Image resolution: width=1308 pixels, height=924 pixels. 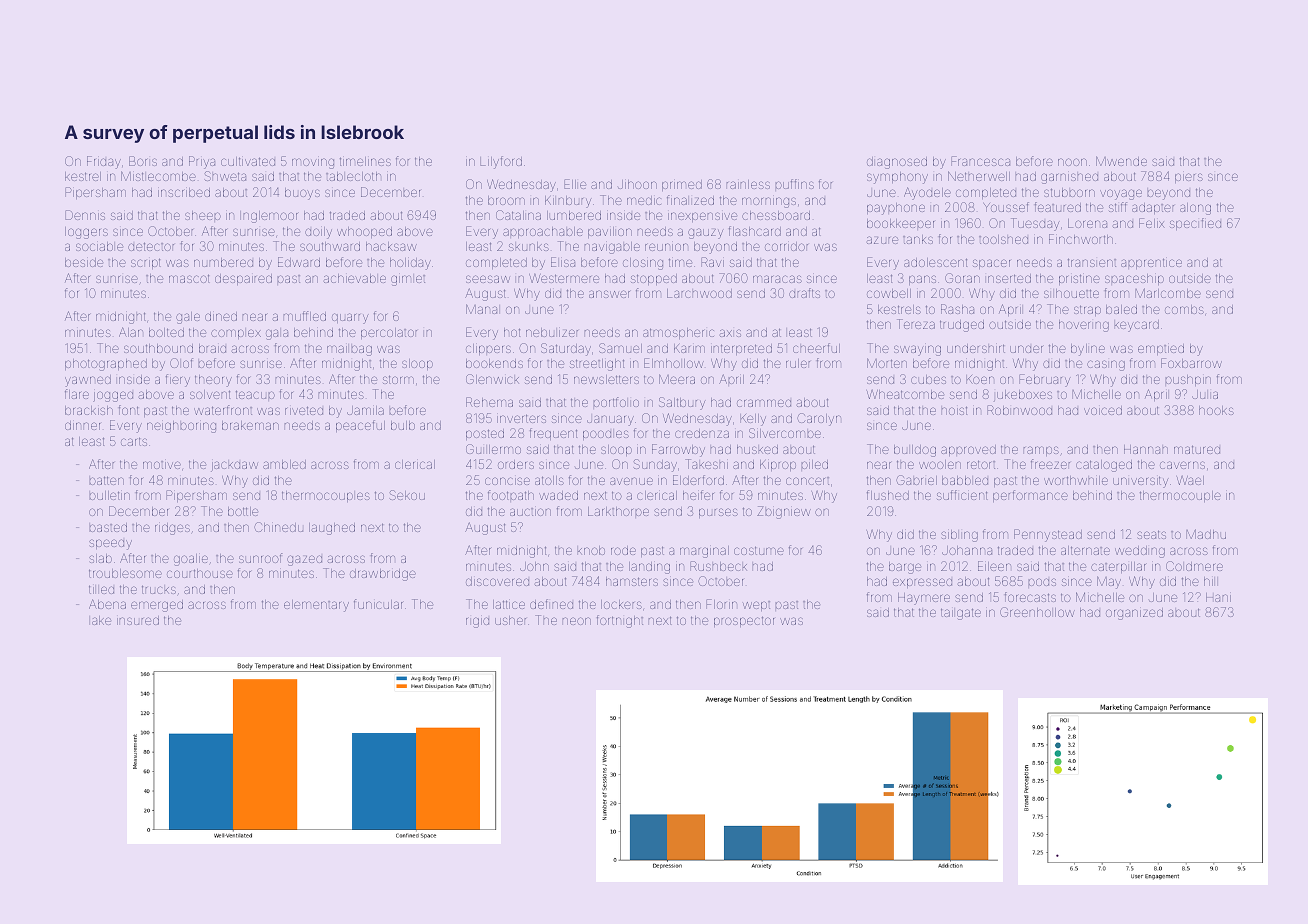 I want to click on Shweta, so click(x=225, y=176).
